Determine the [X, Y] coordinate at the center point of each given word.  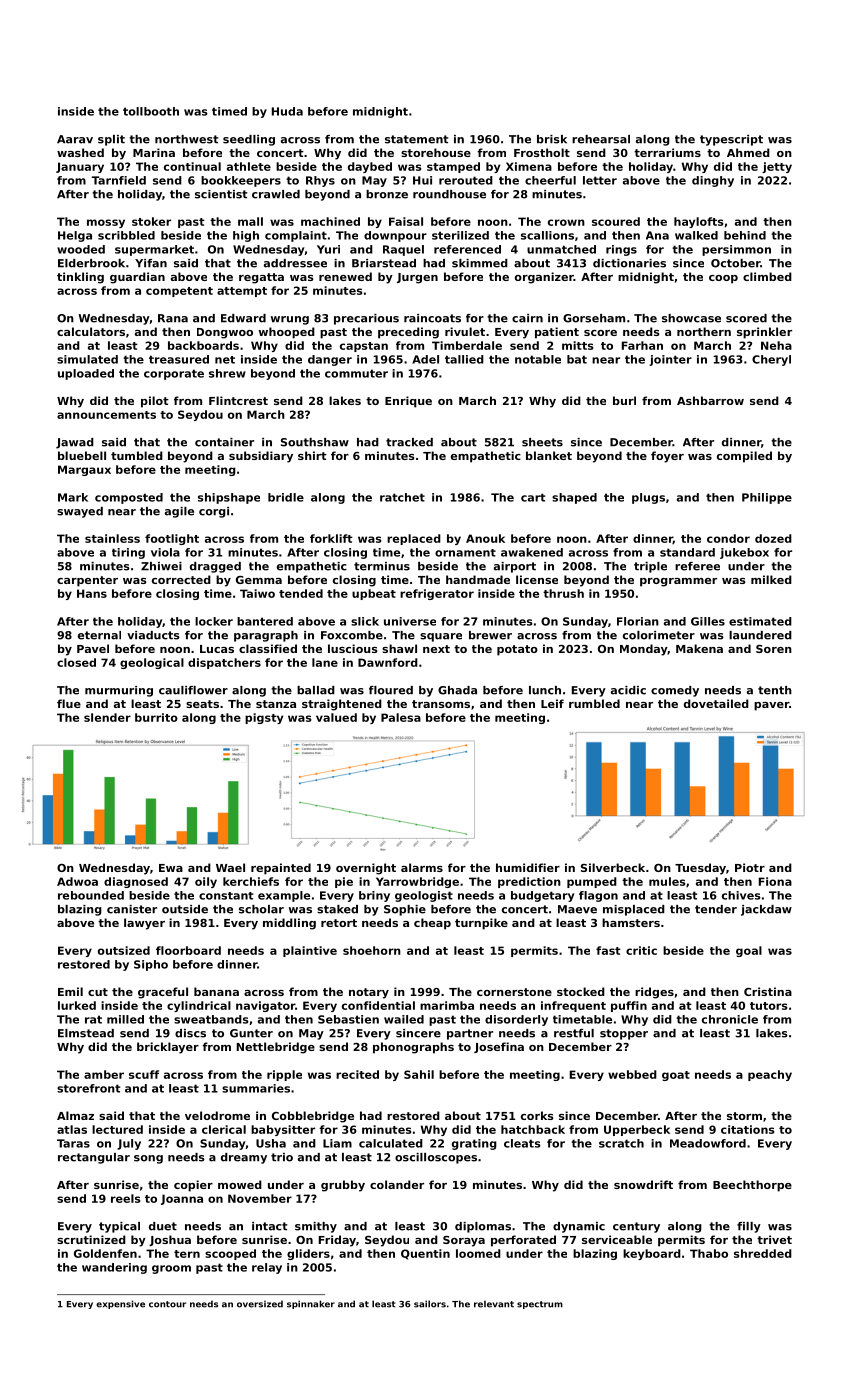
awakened [532, 552]
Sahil [419, 1074]
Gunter [251, 1033]
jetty [777, 167]
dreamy [244, 1158]
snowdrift [643, 1184]
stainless [112, 538]
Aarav [75, 139]
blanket [549, 455]
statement [416, 139]
